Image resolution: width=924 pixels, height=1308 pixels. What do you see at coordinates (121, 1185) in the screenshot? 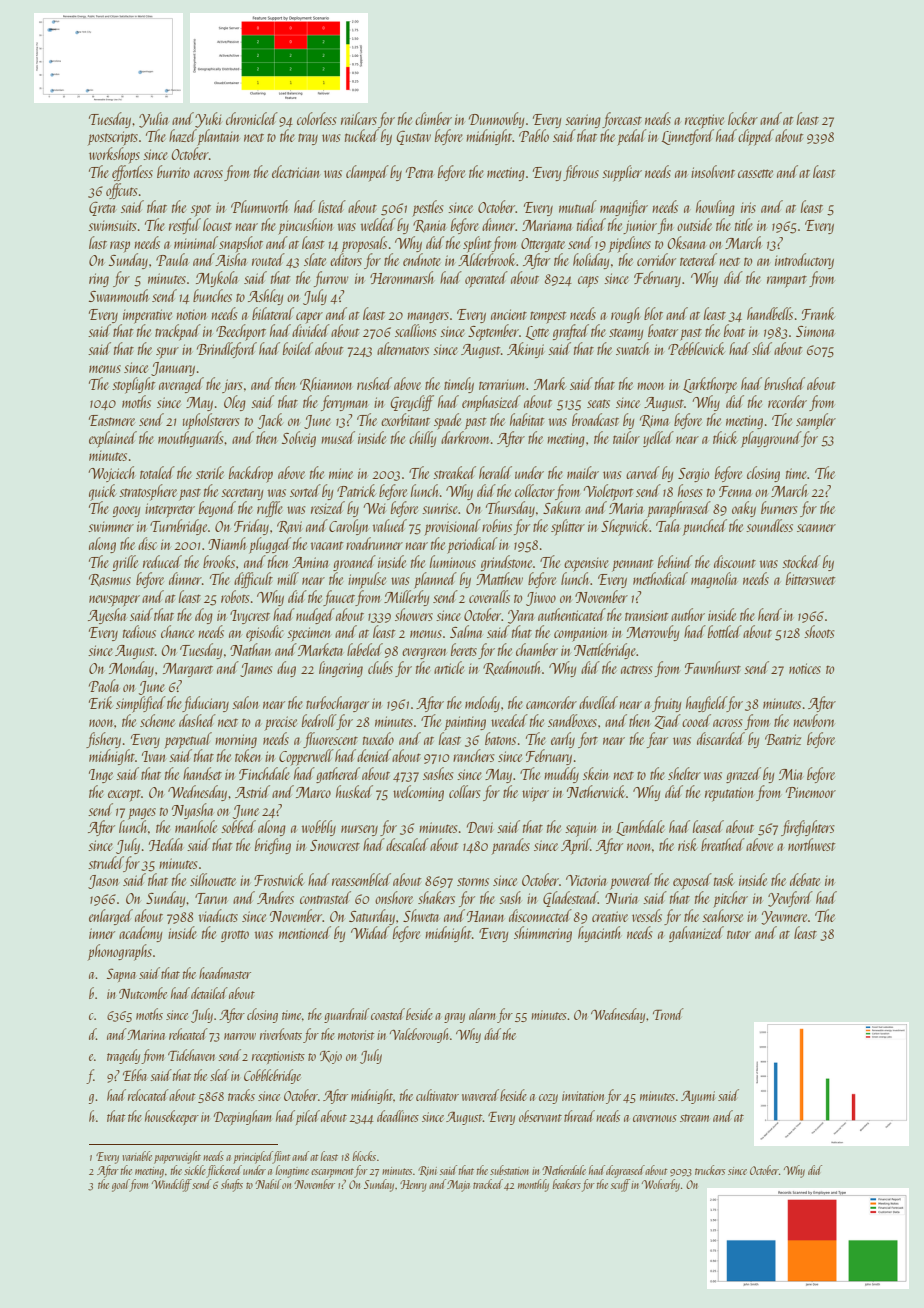
I see `goal` at bounding box center [121, 1185].
